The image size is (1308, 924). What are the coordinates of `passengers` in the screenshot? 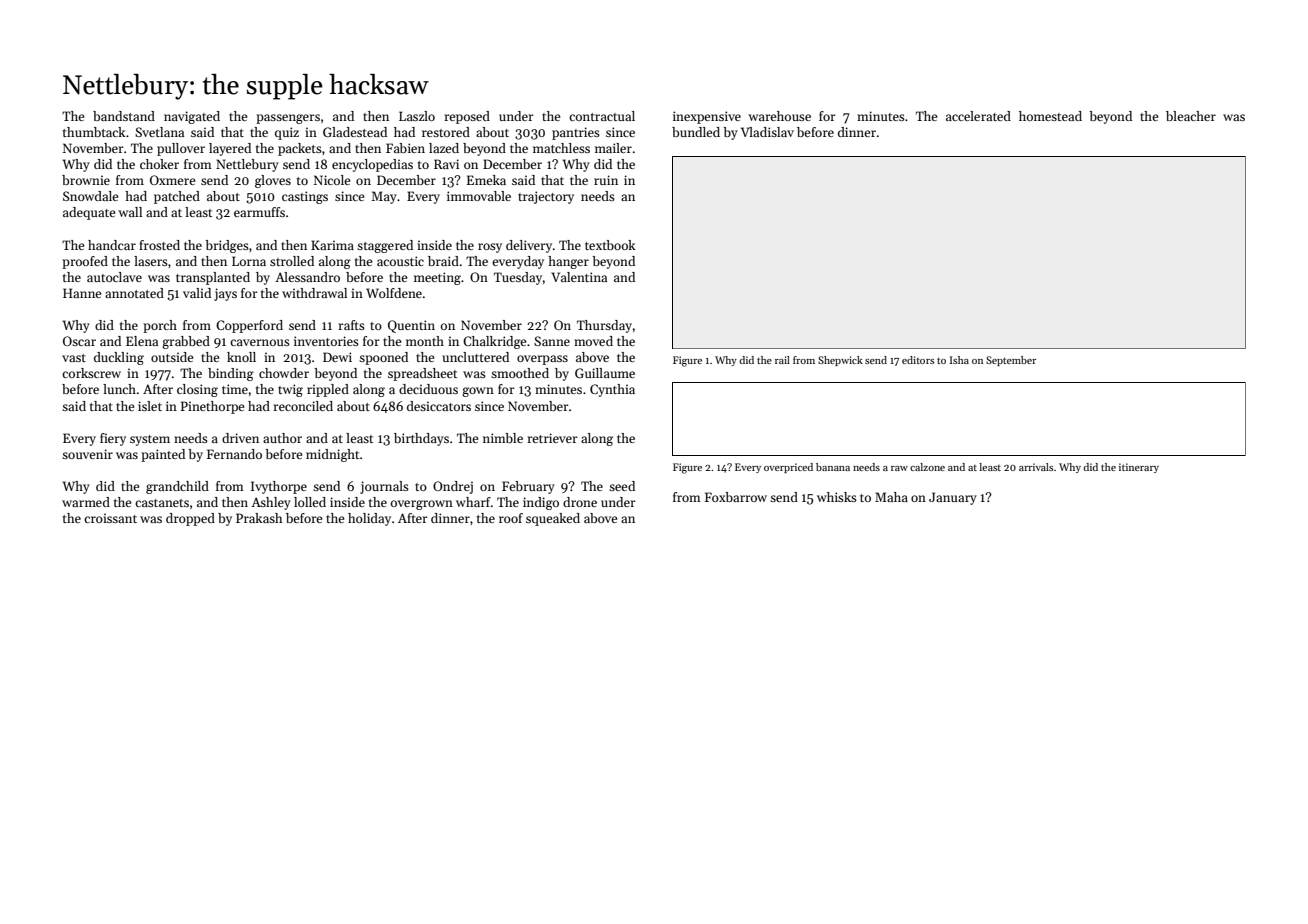 It's located at (288, 119).
